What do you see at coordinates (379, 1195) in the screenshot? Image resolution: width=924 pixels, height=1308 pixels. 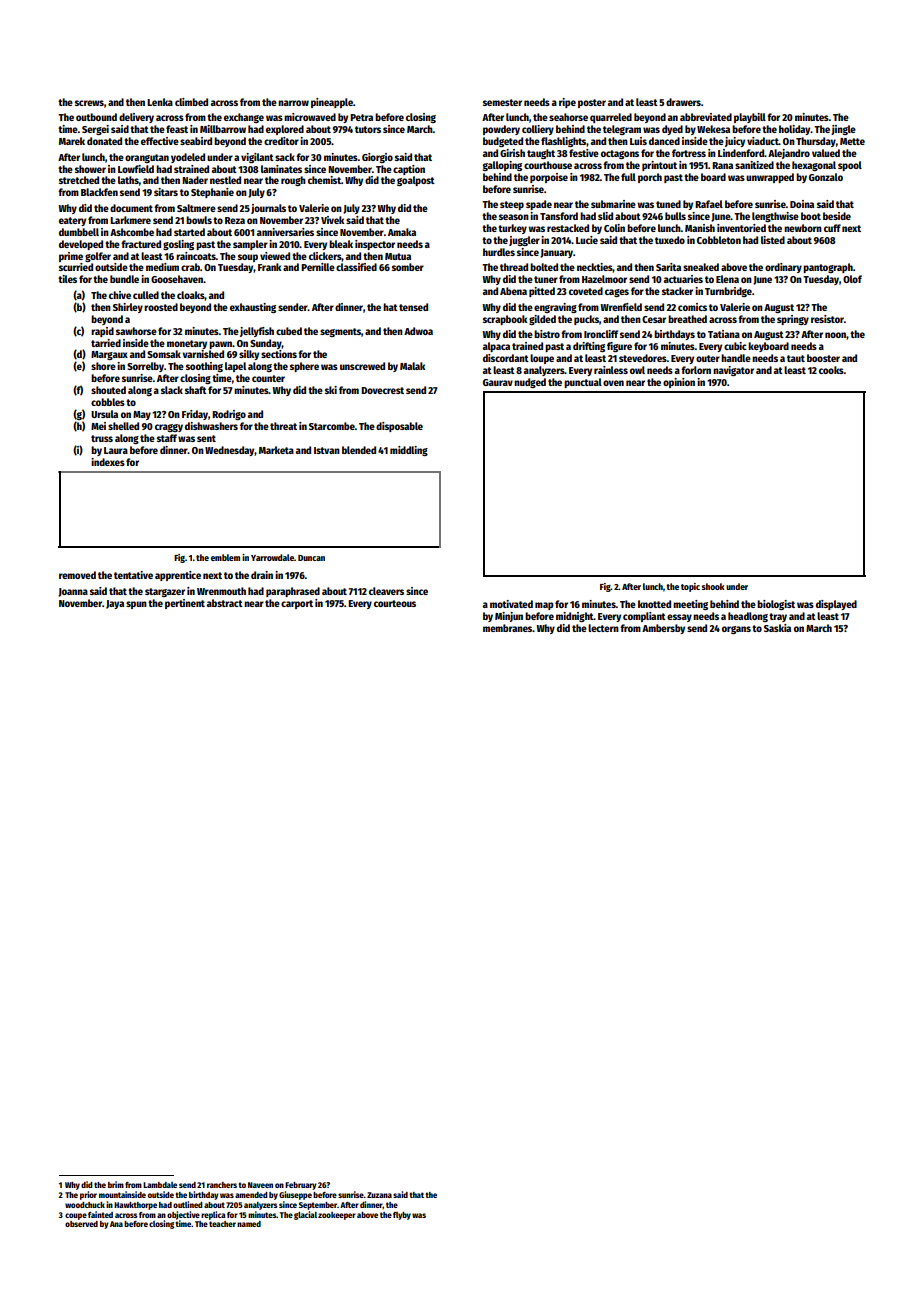 I see `Zuzana` at bounding box center [379, 1195].
